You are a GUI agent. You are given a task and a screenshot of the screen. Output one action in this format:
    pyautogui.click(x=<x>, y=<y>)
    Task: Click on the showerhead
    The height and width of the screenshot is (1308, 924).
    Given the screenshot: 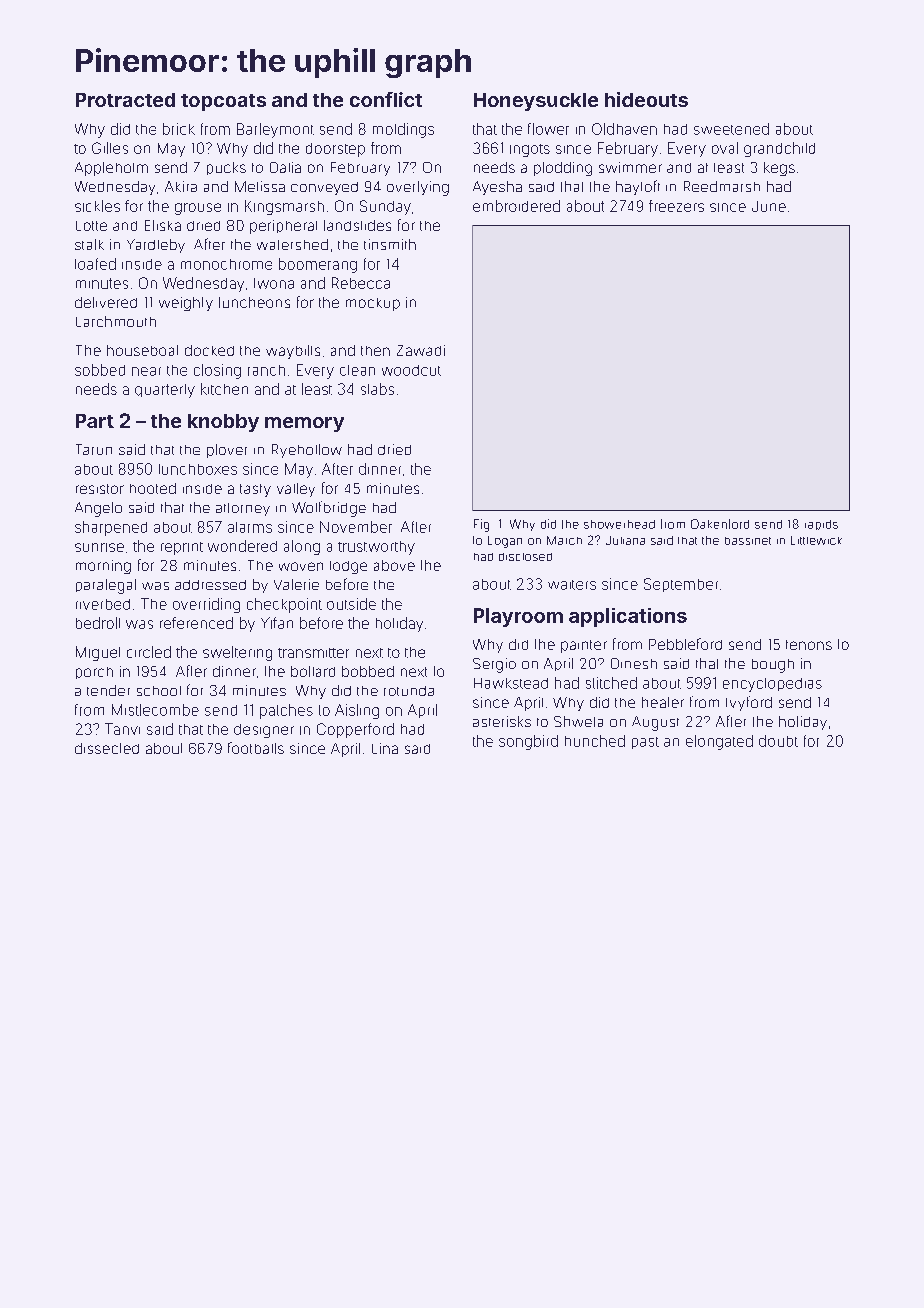 What is the action you would take?
    pyautogui.click(x=619, y=524)
